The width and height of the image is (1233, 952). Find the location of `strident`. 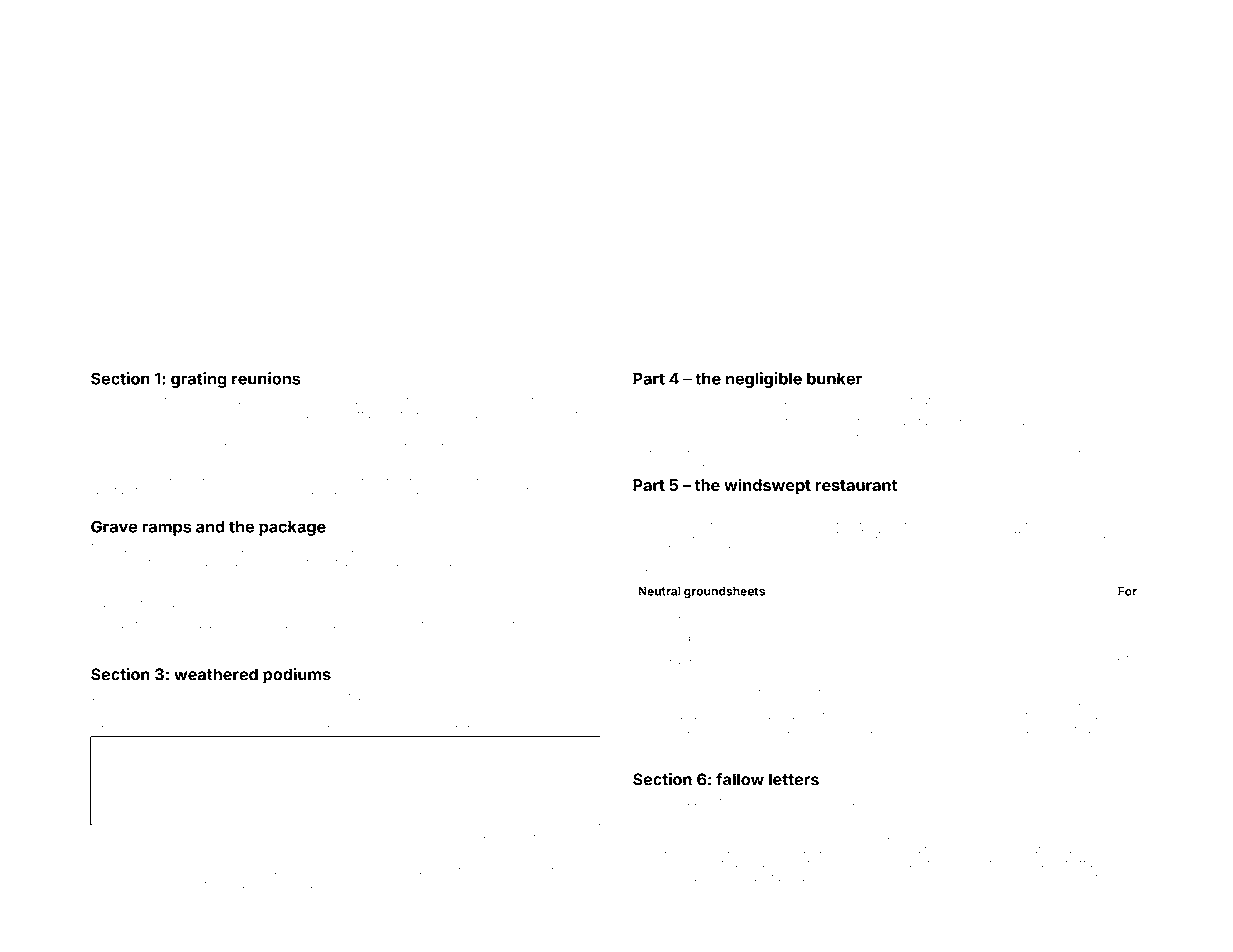

strident is located at coordinates (911, 877).
